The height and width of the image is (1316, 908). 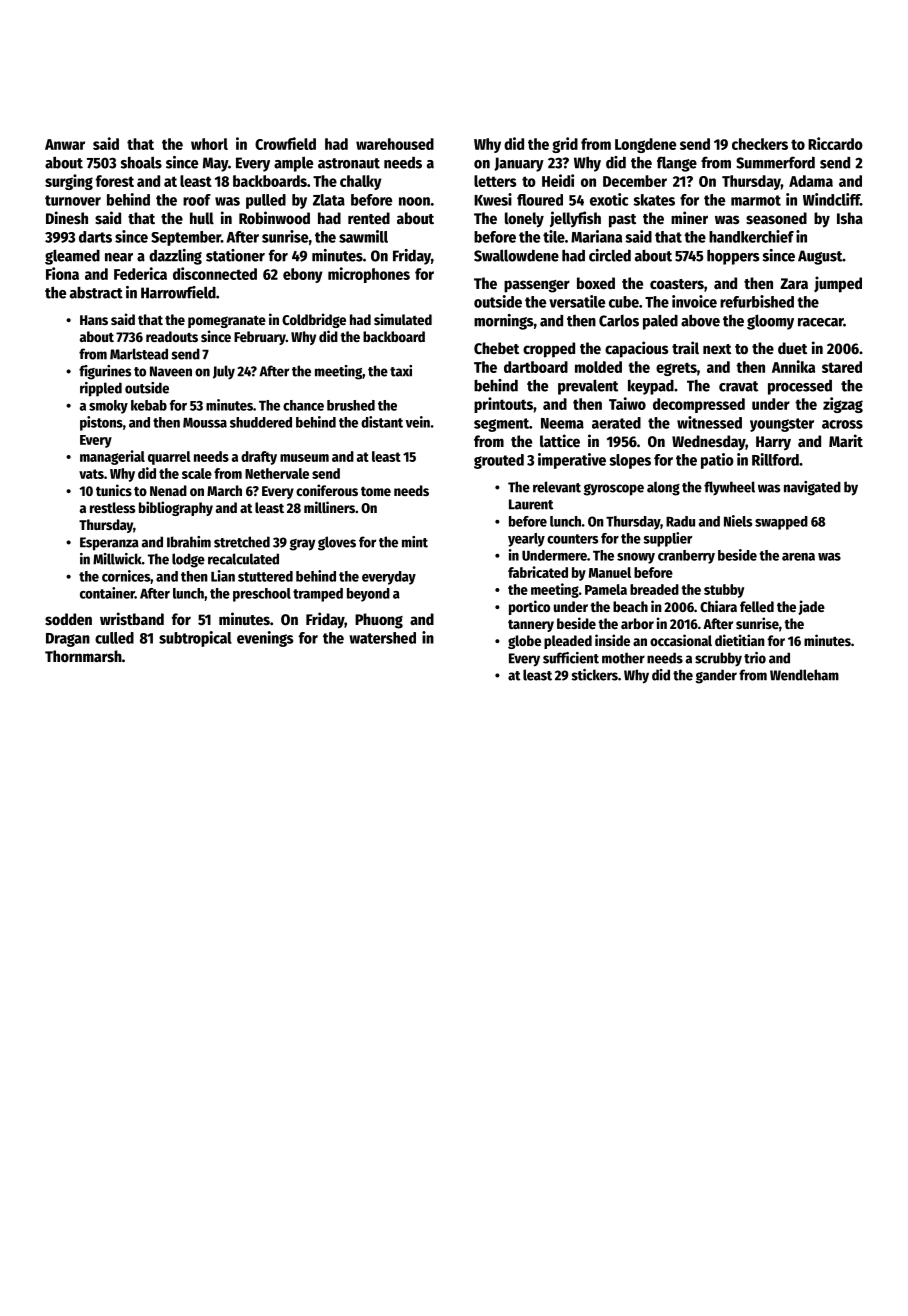 What do you see at coordinates (209, 144) in the image?
I see `whorl` at bounding box center [209, 144].
